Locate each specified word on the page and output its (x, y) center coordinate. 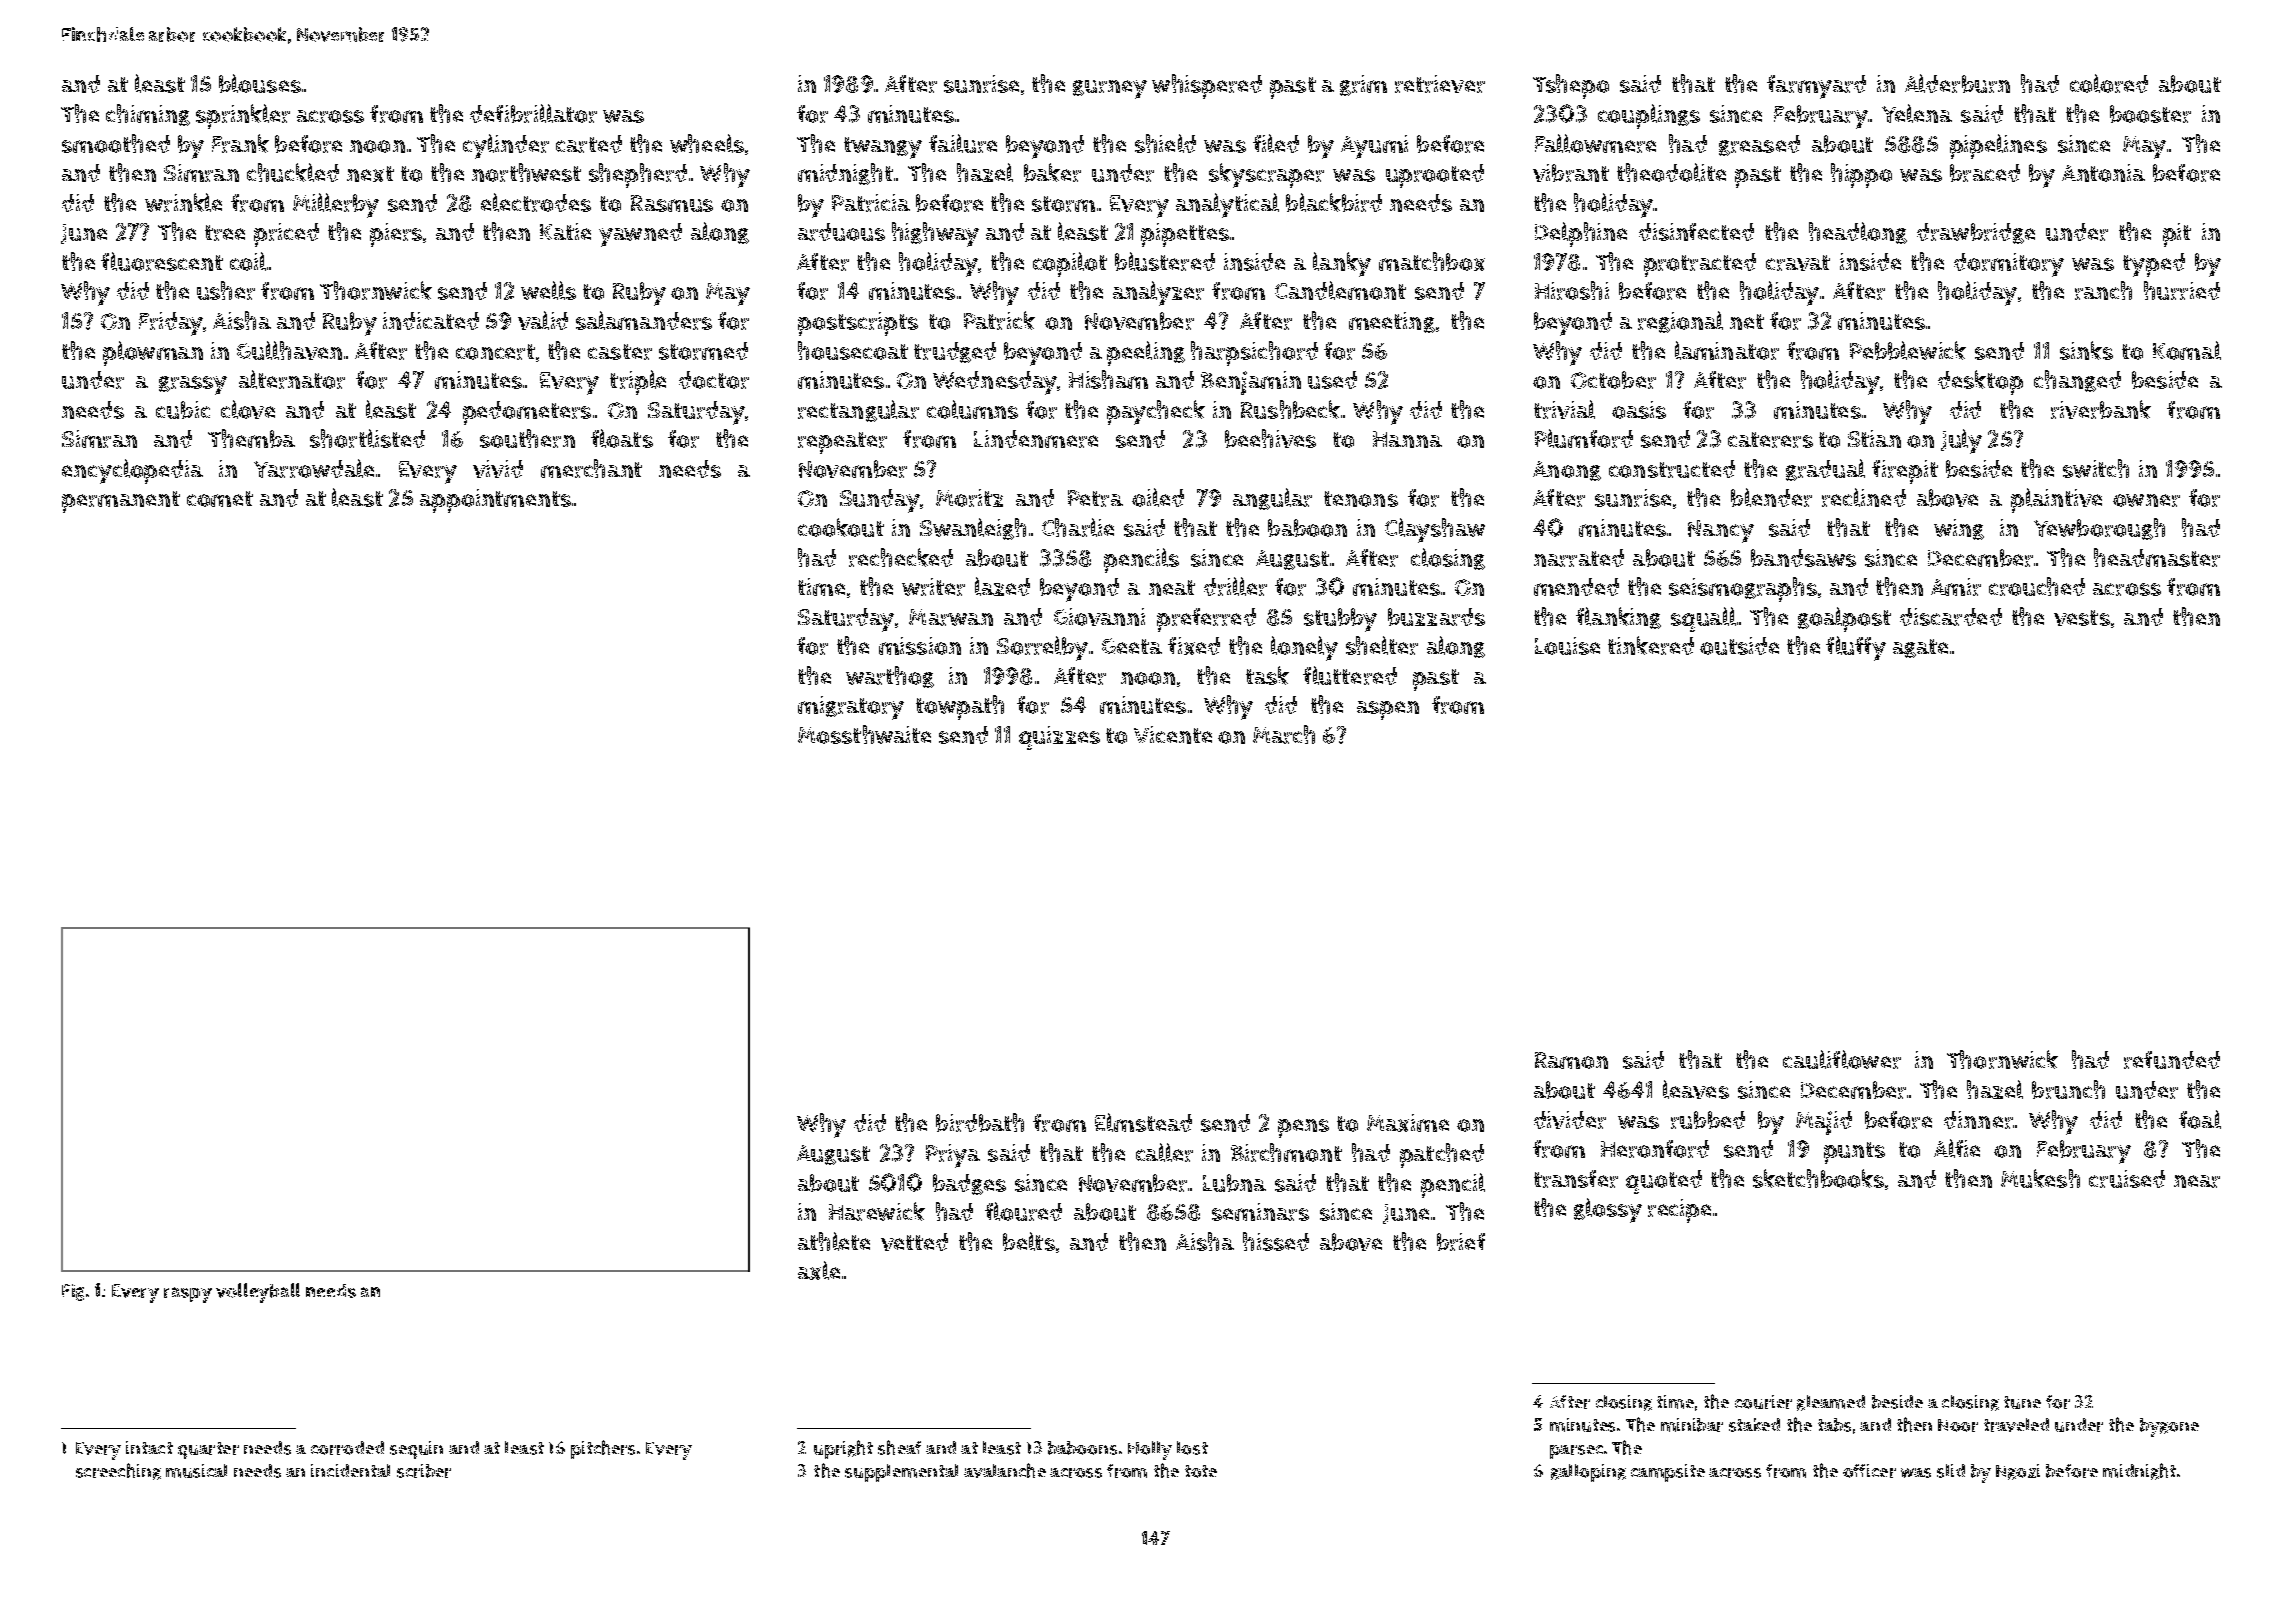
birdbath (980, 1122)
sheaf (899, 1447)
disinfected (1696, 232)
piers (396, 235)
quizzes (1059, 738)
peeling (1146, 353)
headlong (1858, 233)
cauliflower (1842, 1059)
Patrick (999, 320)
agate (1920, 648)
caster (620, 352)
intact (149, 1447)
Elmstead (1143, 1122)
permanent (121, 502)
